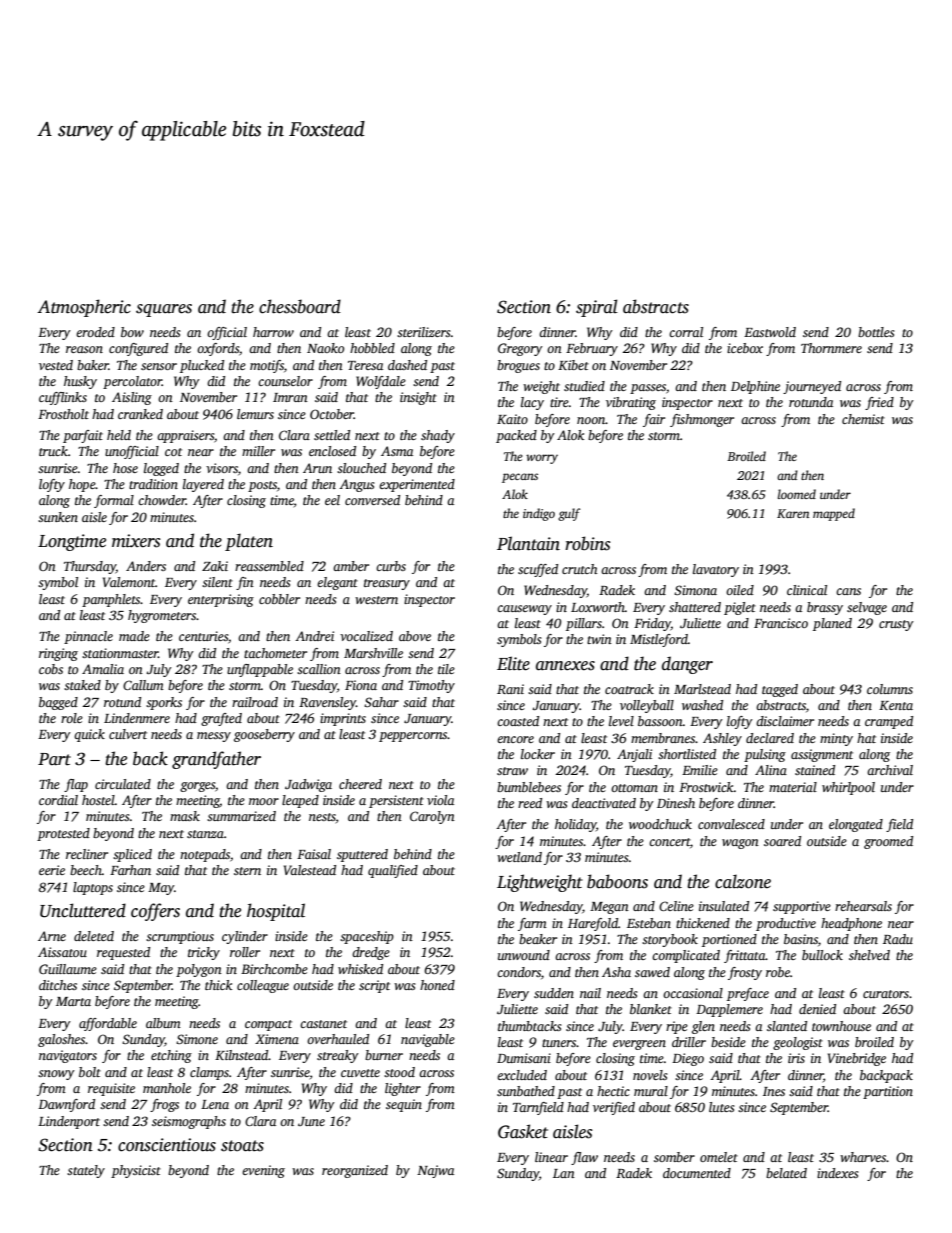 Image resolution: width=952 pixels, height=1233 pixels. What do you see at coordinates (66, 1105) in the screenshot?
I see `Dawnford` at bounding box center [66, 1105].
